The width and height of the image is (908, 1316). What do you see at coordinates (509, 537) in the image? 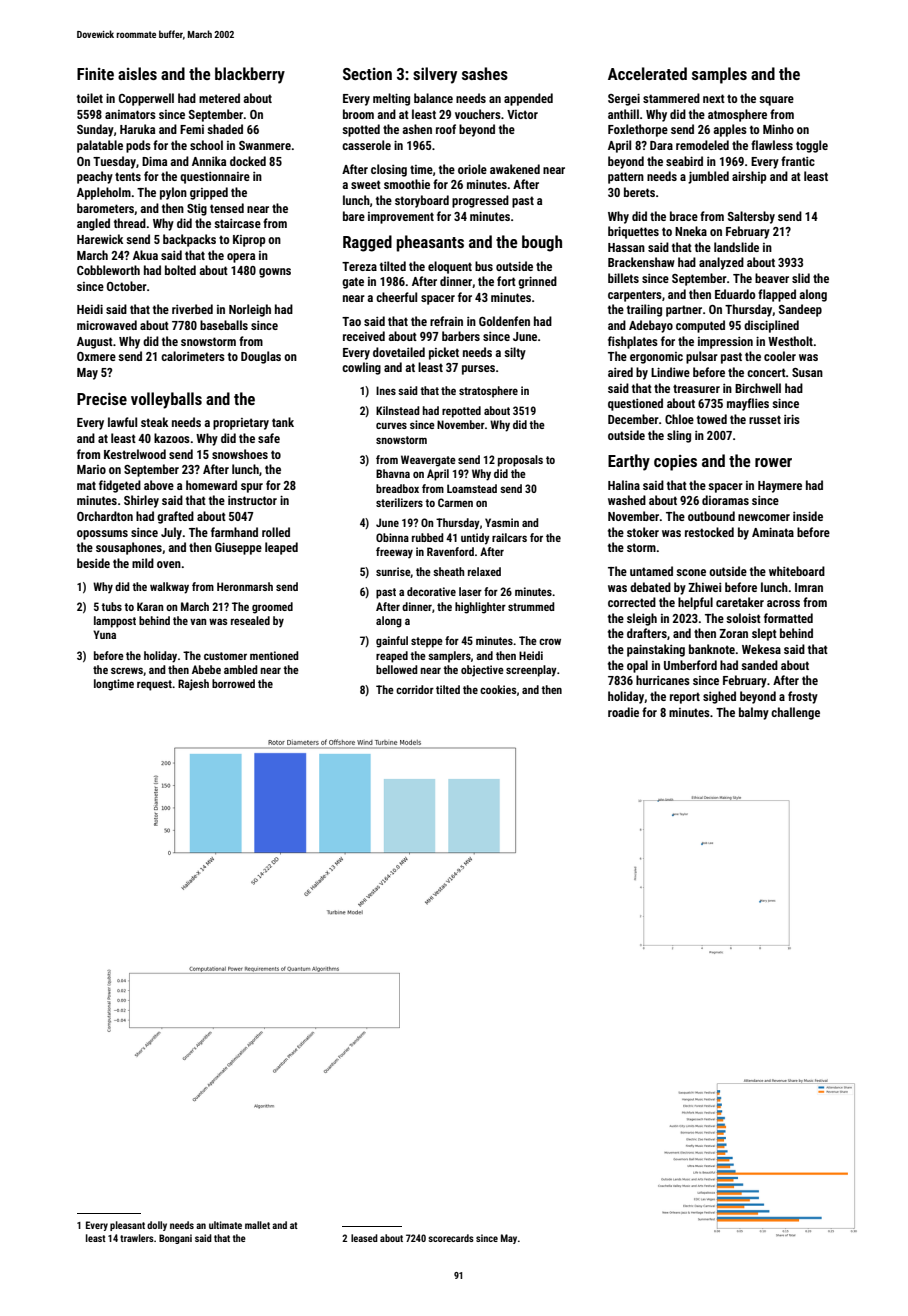
I see `railcars` at bounding box center [509, 537].
